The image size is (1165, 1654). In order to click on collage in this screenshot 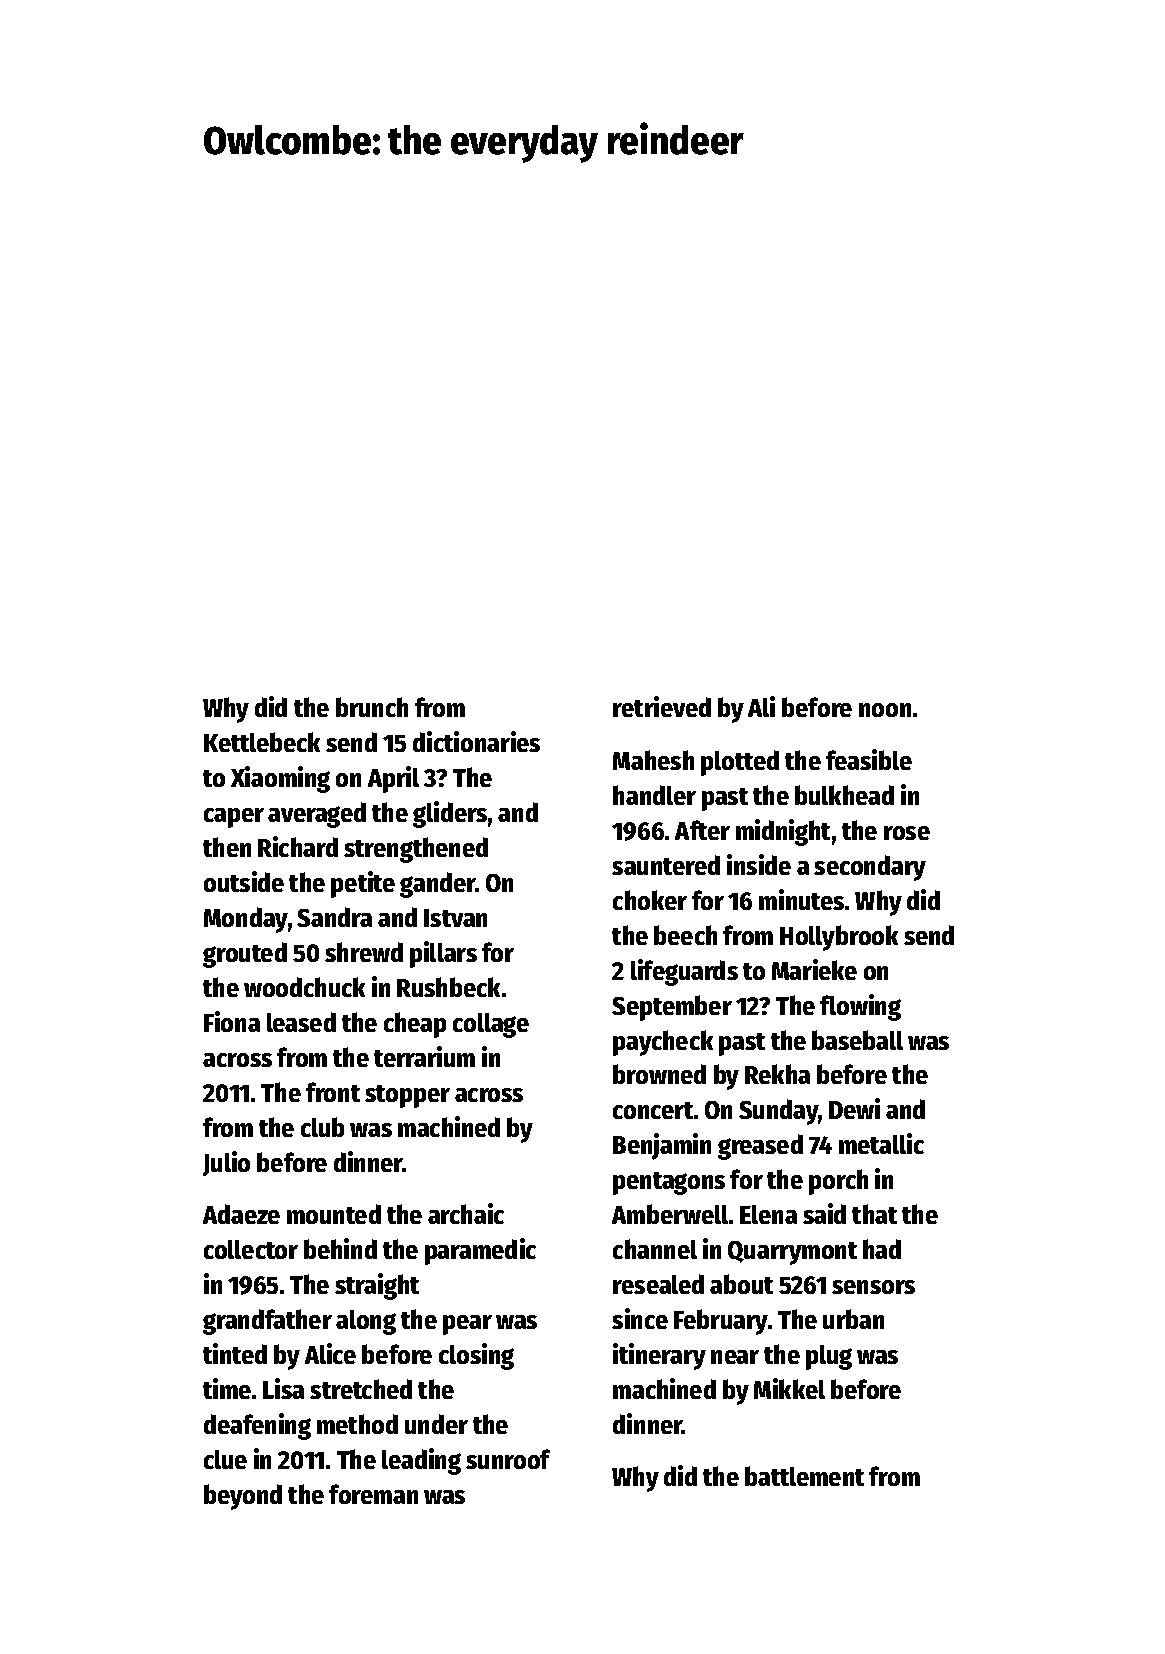, I will do `click(491, 1025)`.
